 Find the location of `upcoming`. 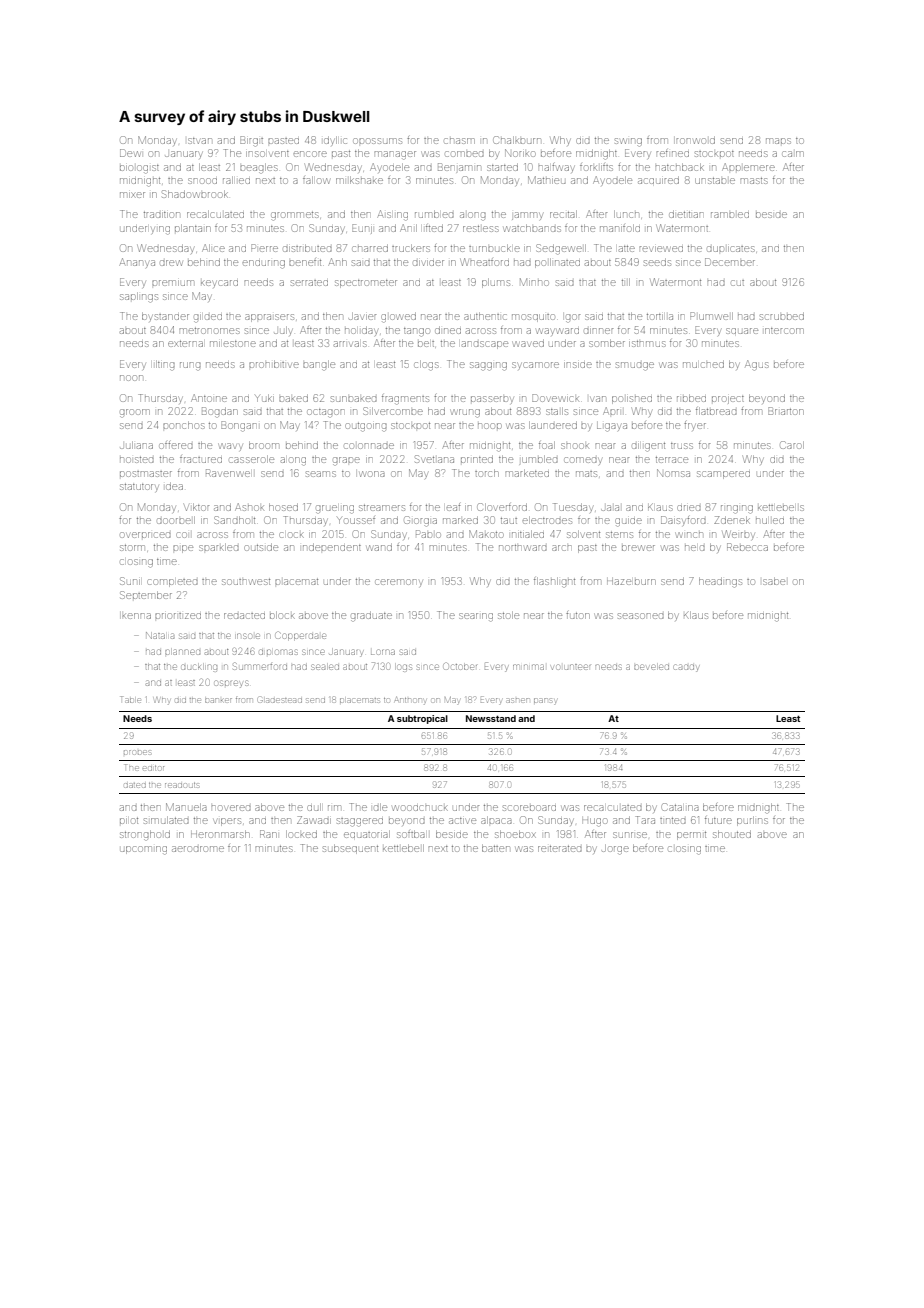

upcoming is located at coordinates (144, 850).
